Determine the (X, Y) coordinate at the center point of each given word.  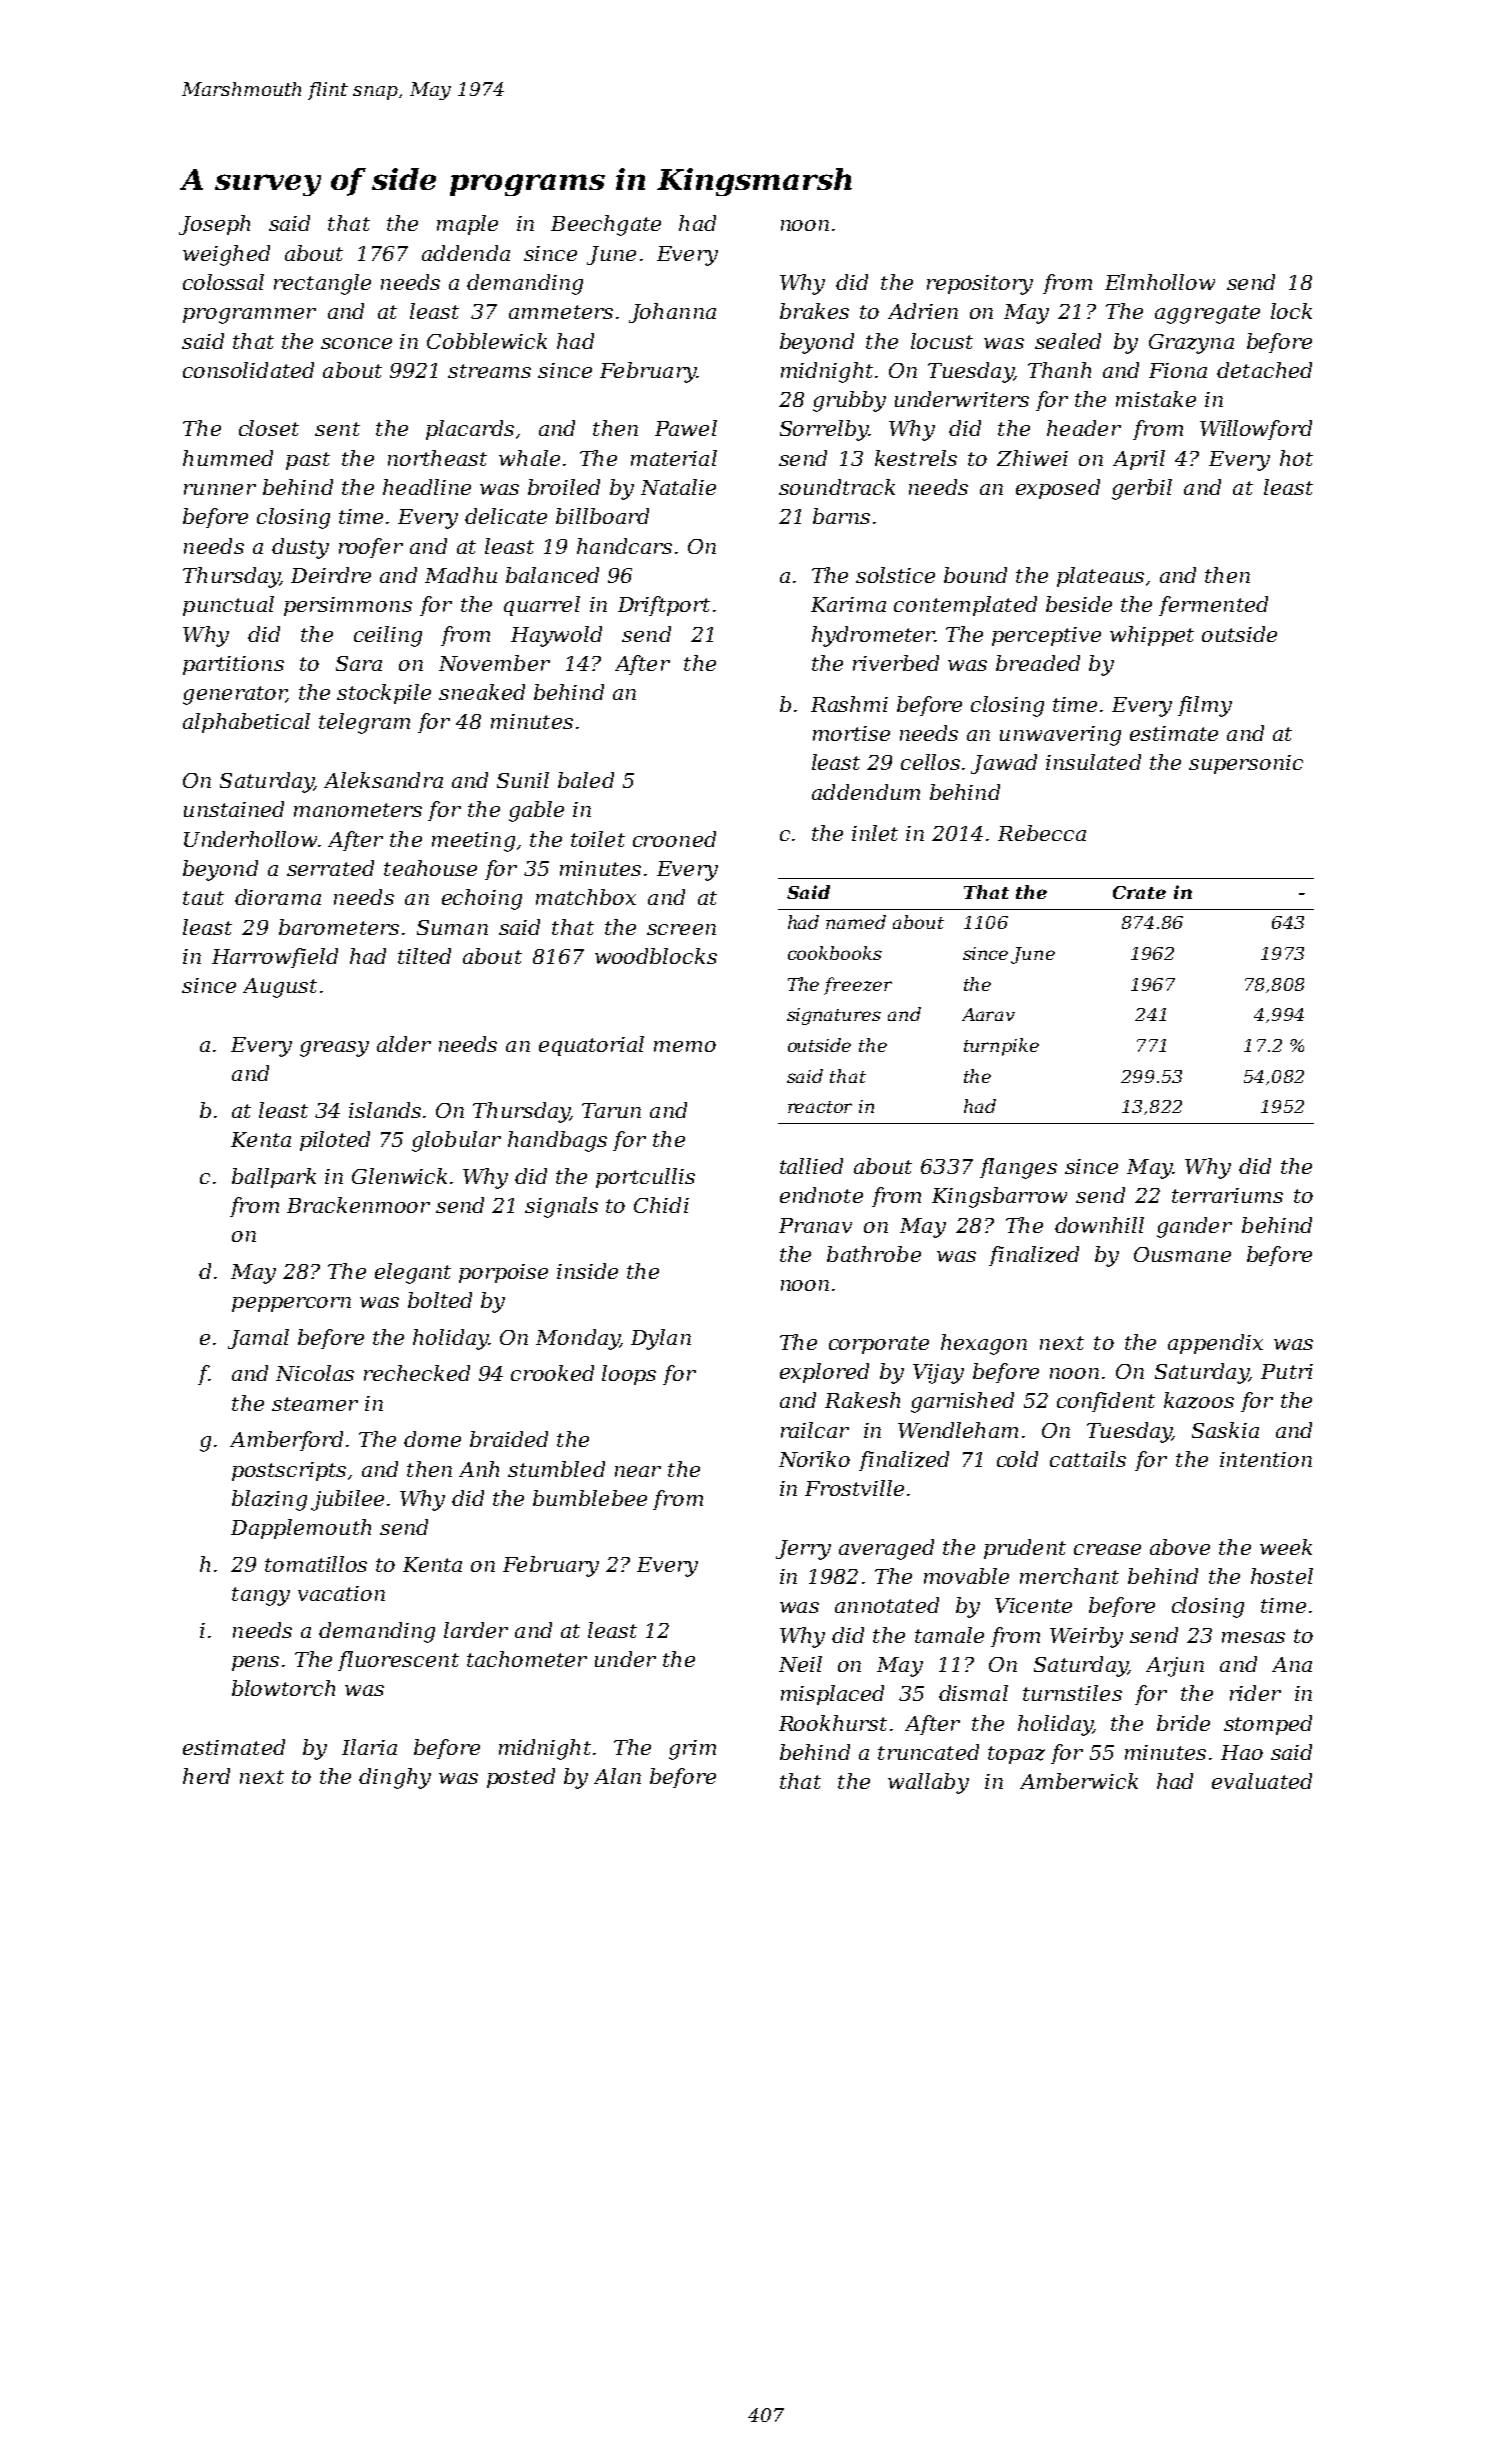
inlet (875, 833)
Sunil (523, 780)
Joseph (214, 225)
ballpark (274, 1178)
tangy (261, 1596)
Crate (1139, 892)
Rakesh (862, 1400)
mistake (1156, 399)
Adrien (923, 311)
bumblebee (590, 1498)
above (1180, 1547)
